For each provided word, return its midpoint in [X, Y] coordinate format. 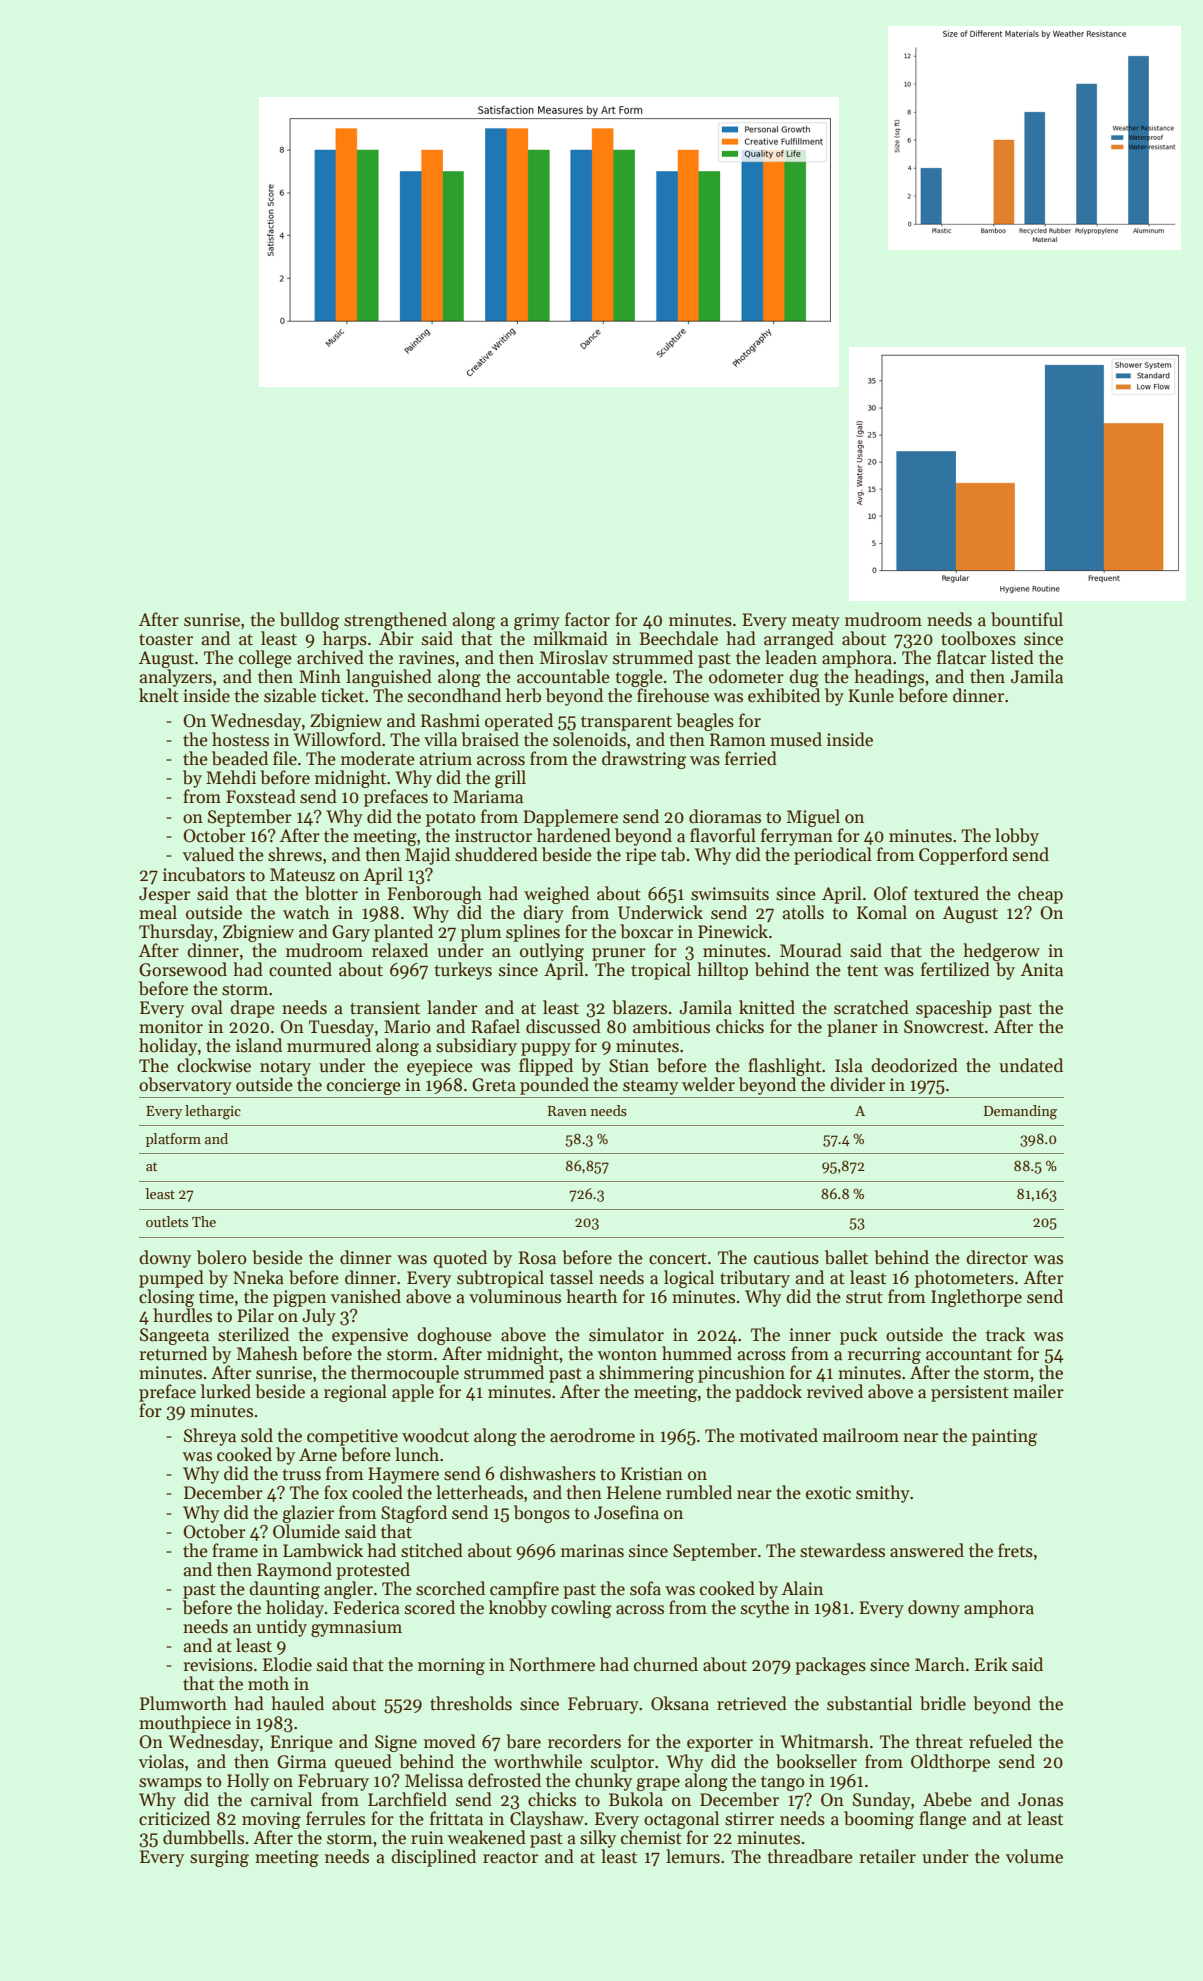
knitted [767, 1007]
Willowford [337, 739]
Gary [351, 933]
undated [1031, 1065]
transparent [626, 723]
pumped [171, 1279]
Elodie [287, 1664]
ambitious [671, 1026]
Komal [882, 912]
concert [678, 1259]
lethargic [213, 1112]
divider [857, 1084]
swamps [170, 1784]
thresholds [471, 1703]
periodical [833, 856]
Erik [991, 1664]
